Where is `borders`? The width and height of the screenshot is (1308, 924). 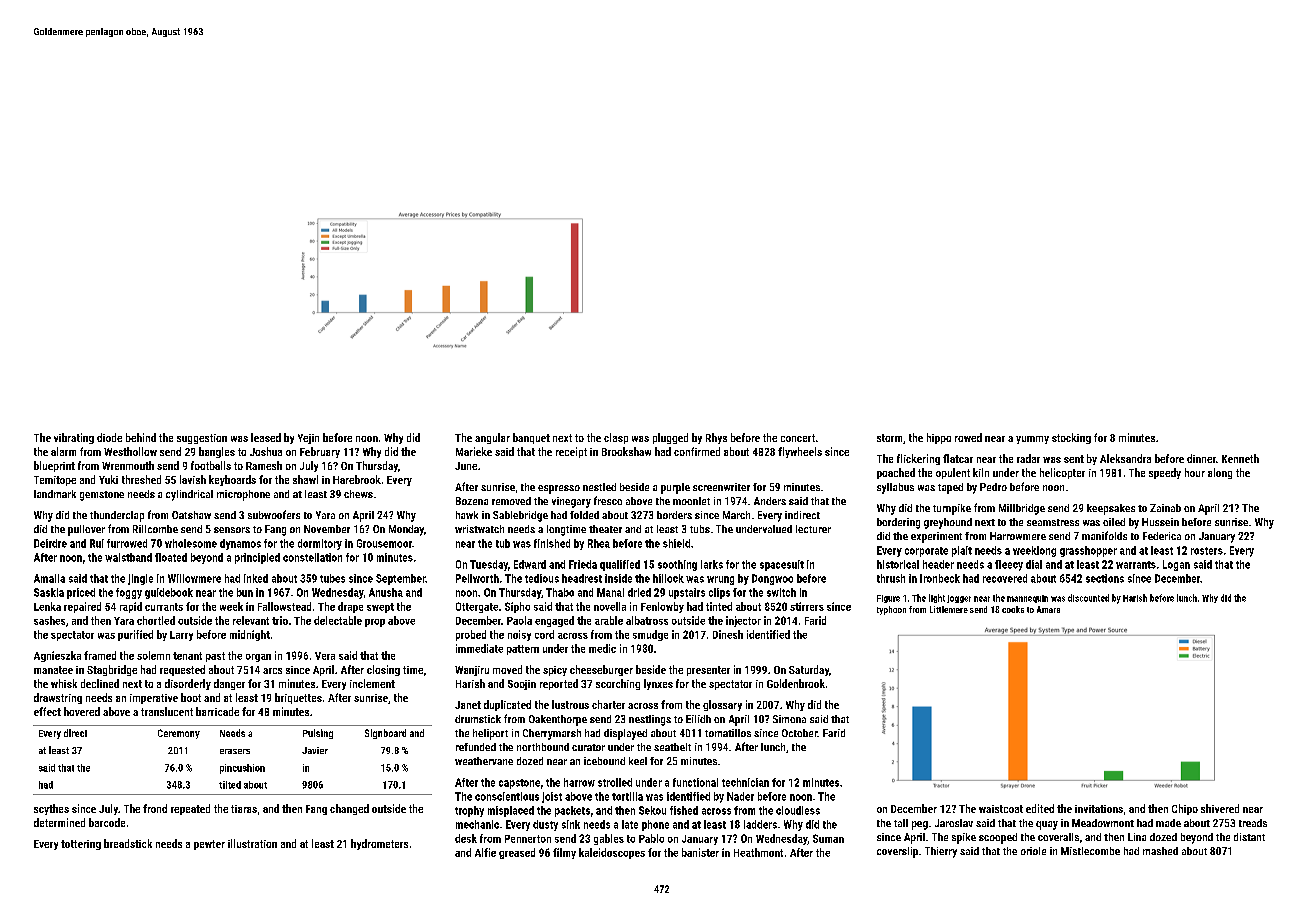
borders is located at coordinates (674, 515).
